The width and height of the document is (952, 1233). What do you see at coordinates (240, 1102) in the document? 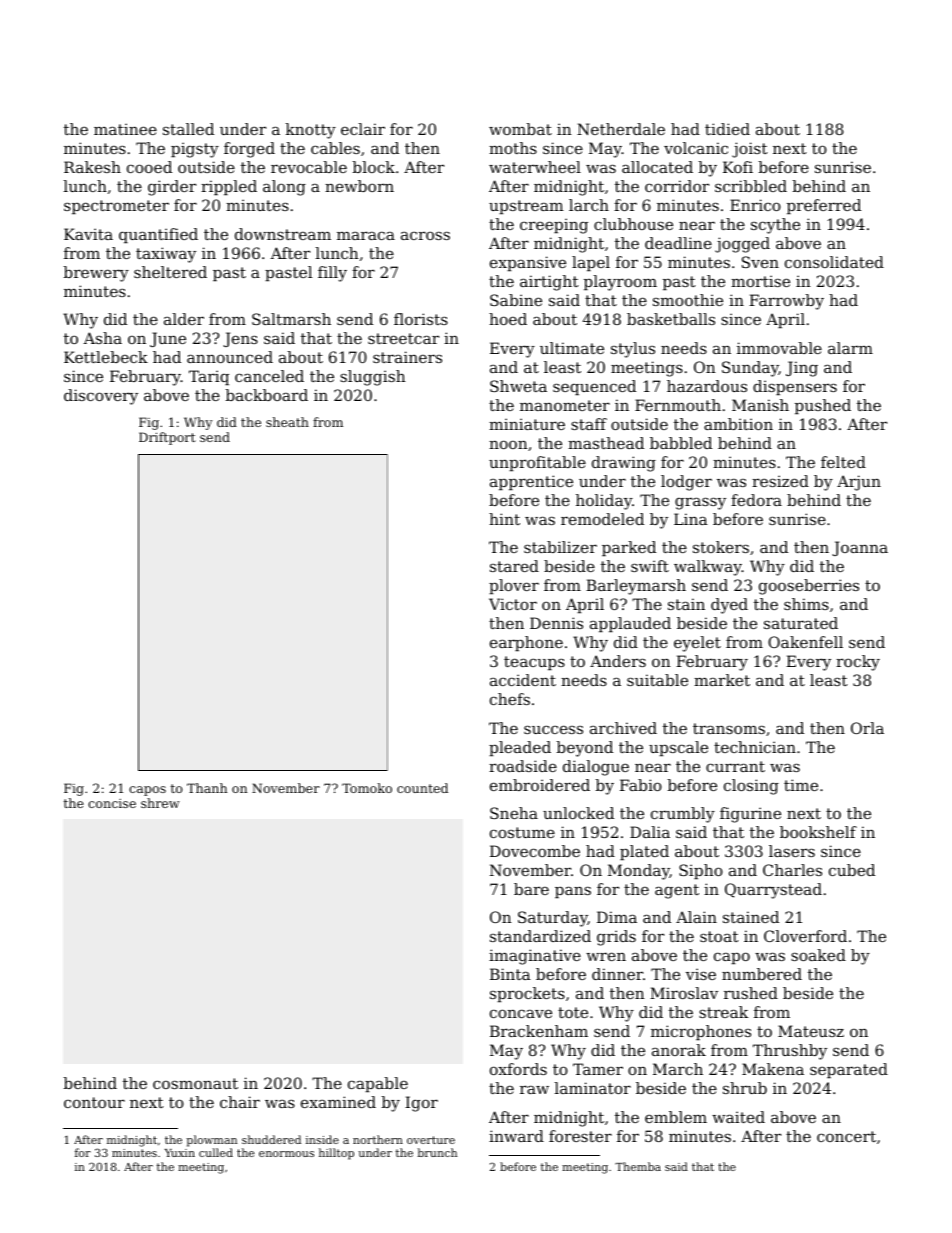
I see `chair` at bounding box center [240, 1102].
